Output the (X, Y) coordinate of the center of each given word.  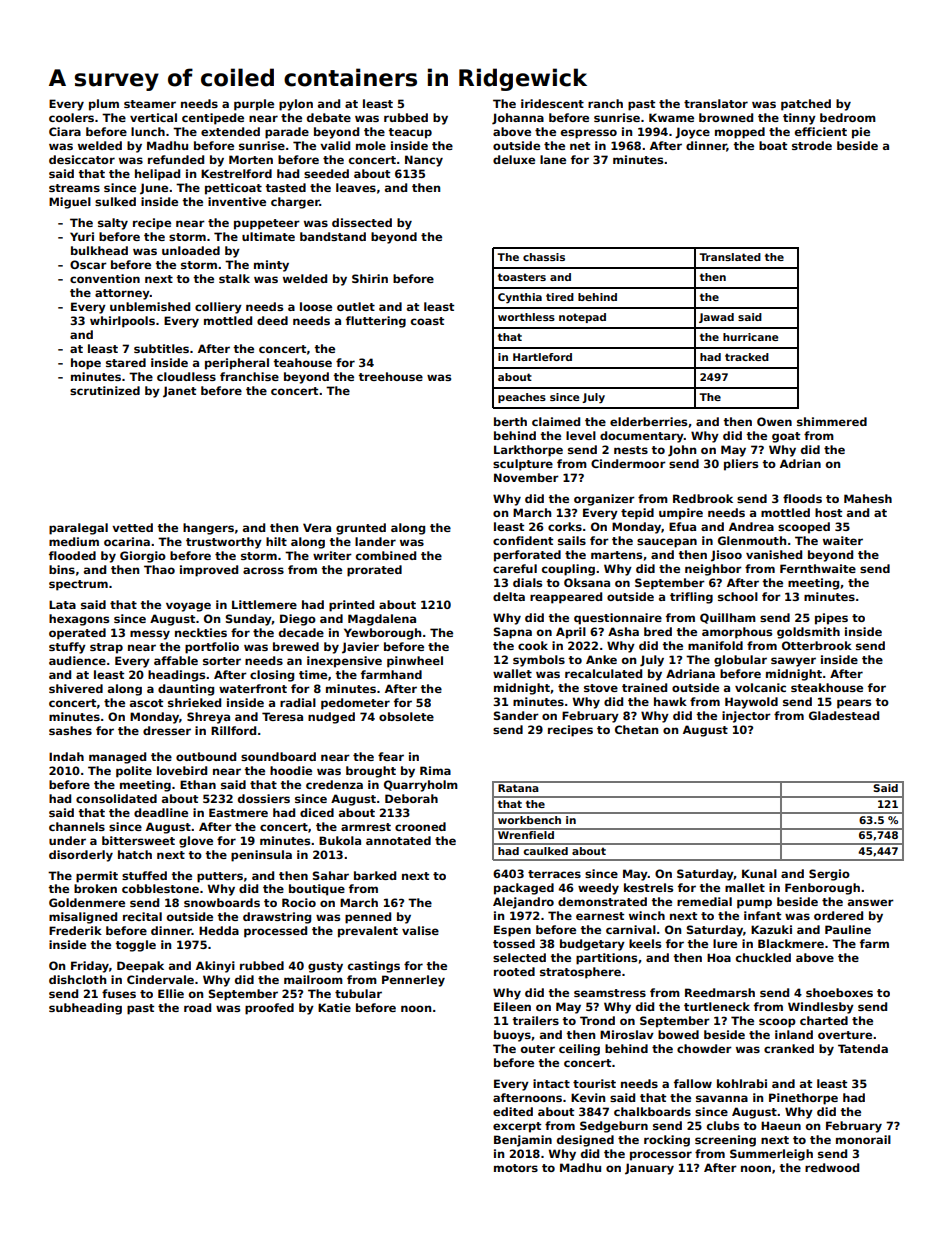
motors (516, 1168)
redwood (832, 1167)
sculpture (523, 465)
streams (74, 188)
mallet (745, 887)
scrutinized (105, 390)
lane (553, 159)
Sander (516, 715)
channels (77, 826)
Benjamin (523, 1141)
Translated (730, 257)
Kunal (759, 873)
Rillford (233, 730)
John (682, 451)
